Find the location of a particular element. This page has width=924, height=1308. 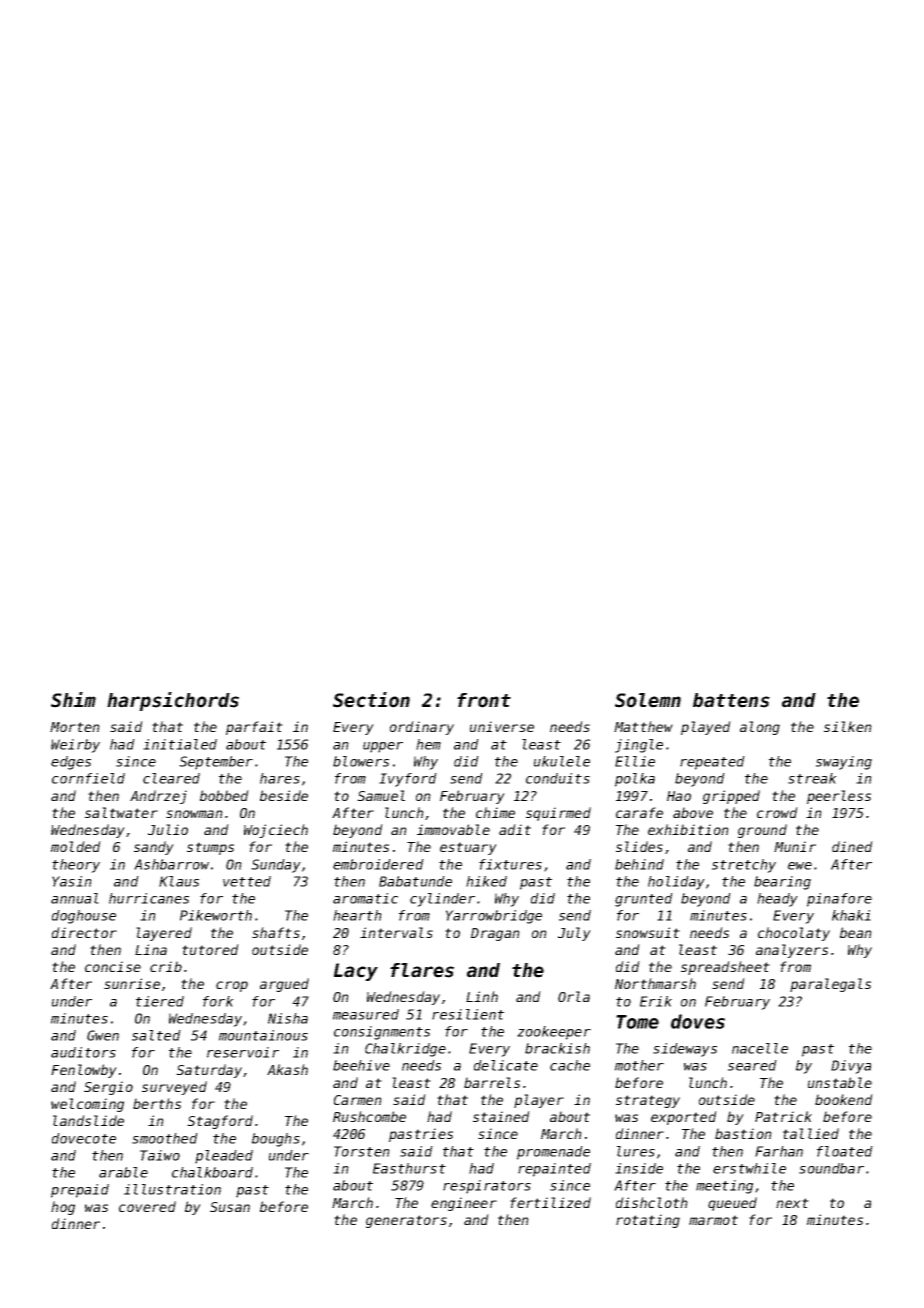

paralegals is located at coordinates (830, 985).
